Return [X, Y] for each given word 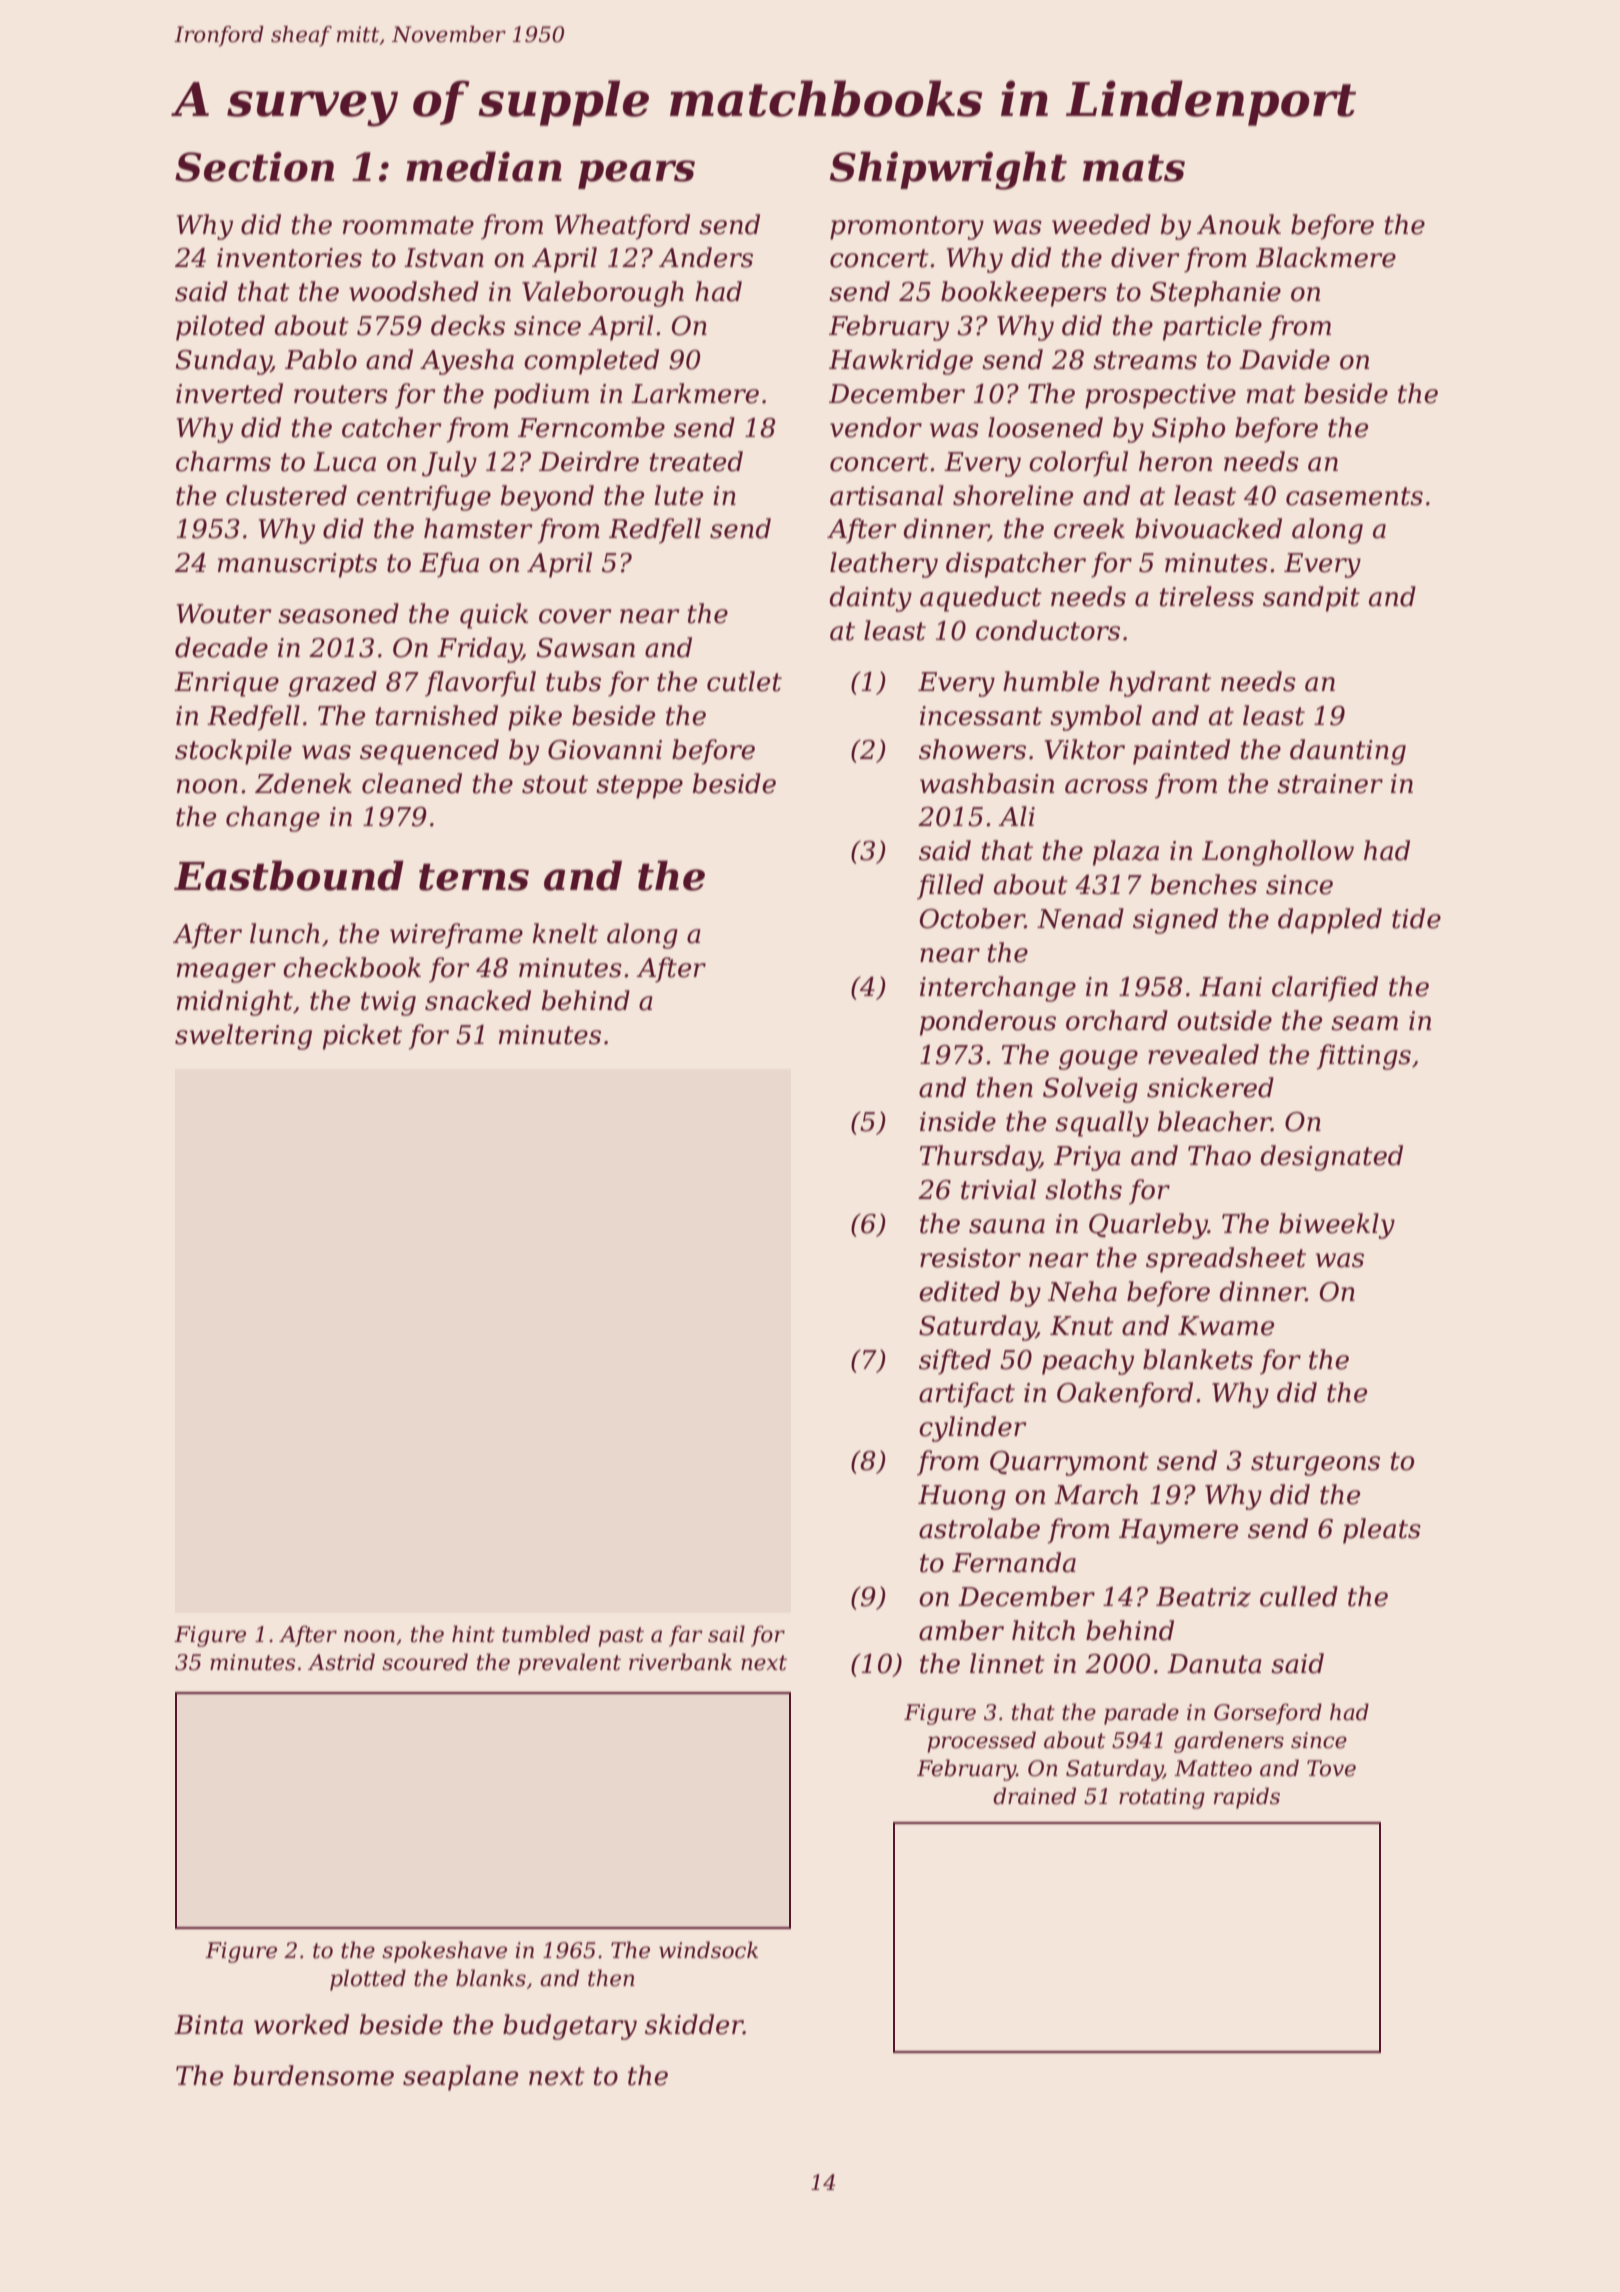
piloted [220, 328]
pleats [1382, 1531]
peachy [1088, 1362]
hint [473, 1634]
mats [1134, 168]
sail [726, 1634]
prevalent [569, 1664]
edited [959, 1291]
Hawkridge [901, 362]
